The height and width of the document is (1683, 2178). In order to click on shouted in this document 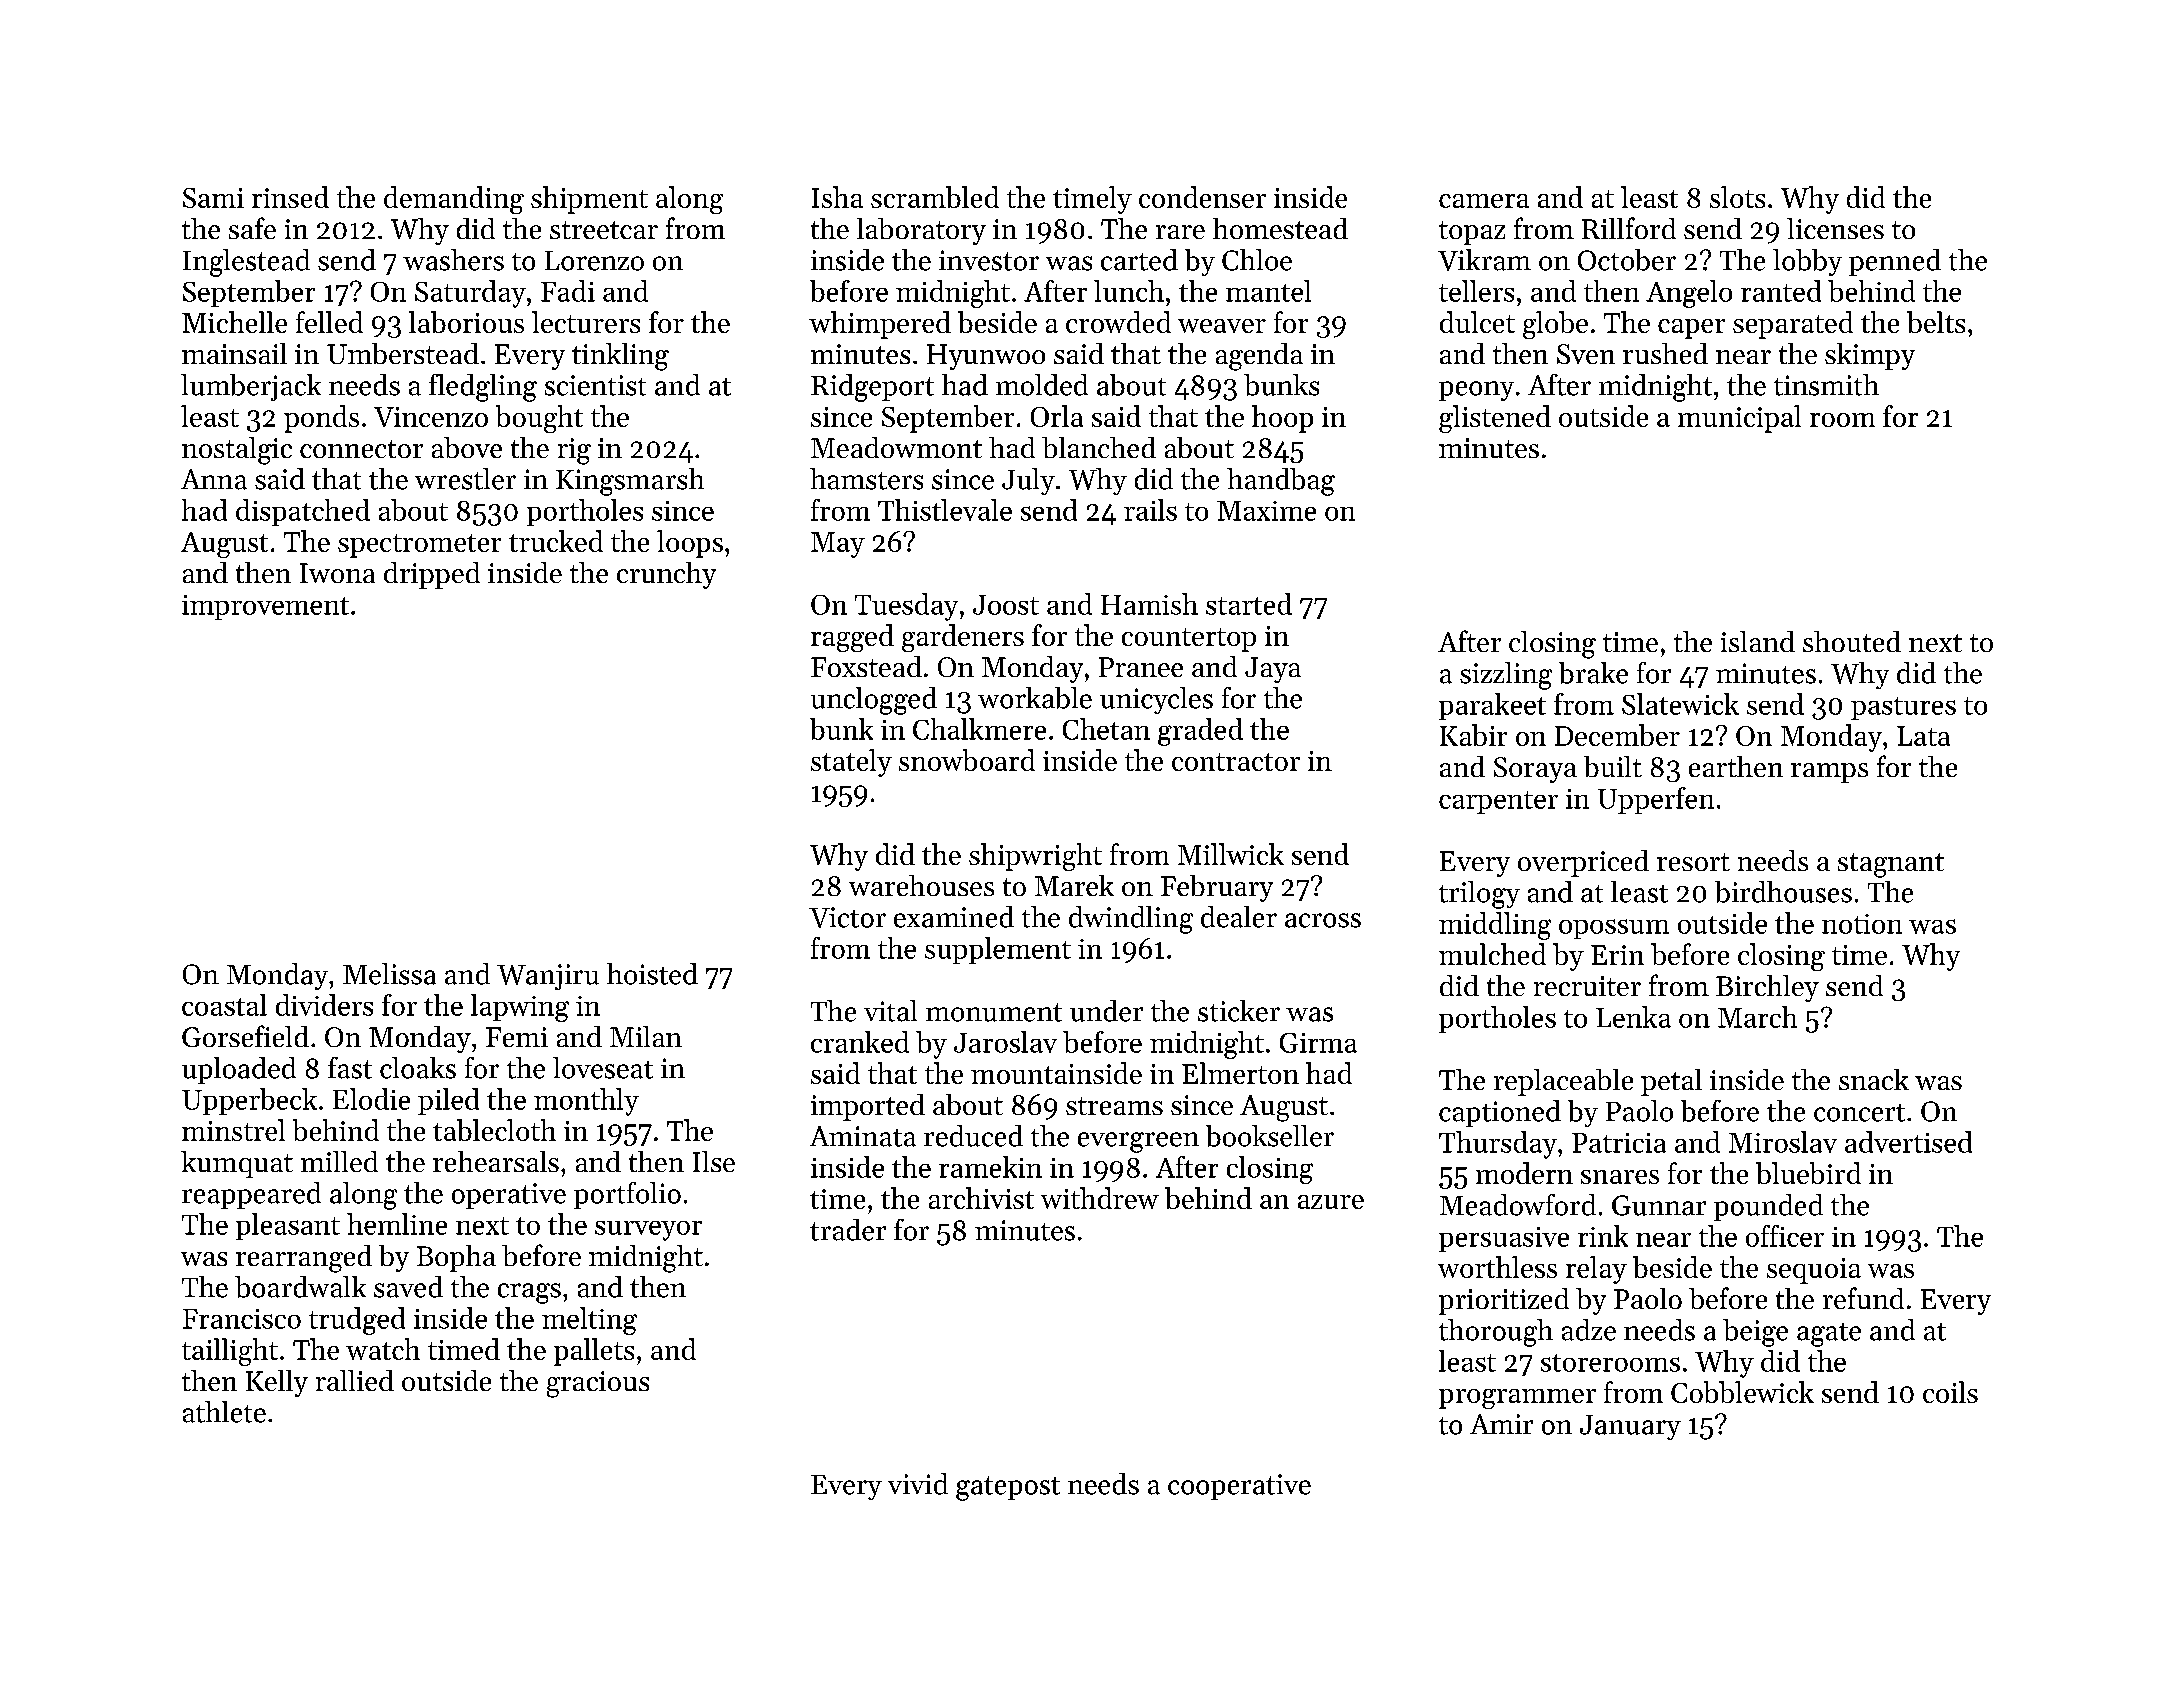, I will do `click(1852, 641)`.
